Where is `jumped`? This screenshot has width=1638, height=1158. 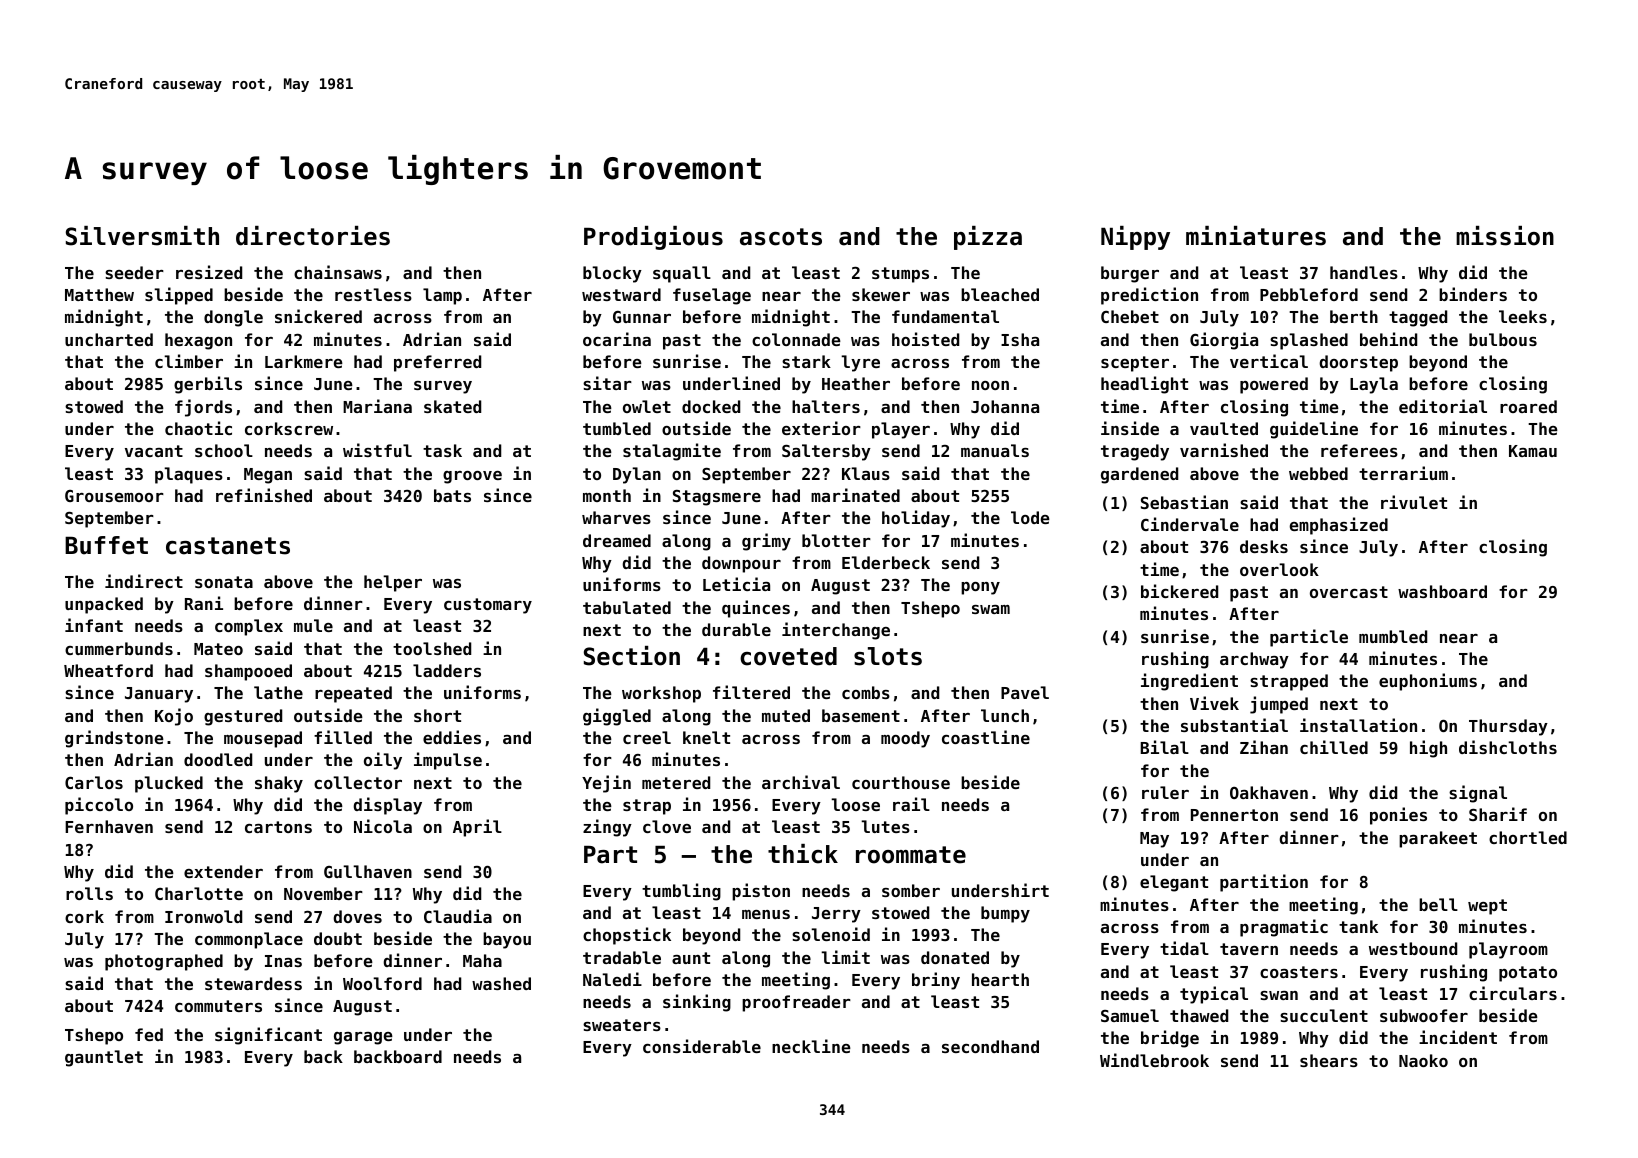 jumped is located at coordinates (1279, 705).
